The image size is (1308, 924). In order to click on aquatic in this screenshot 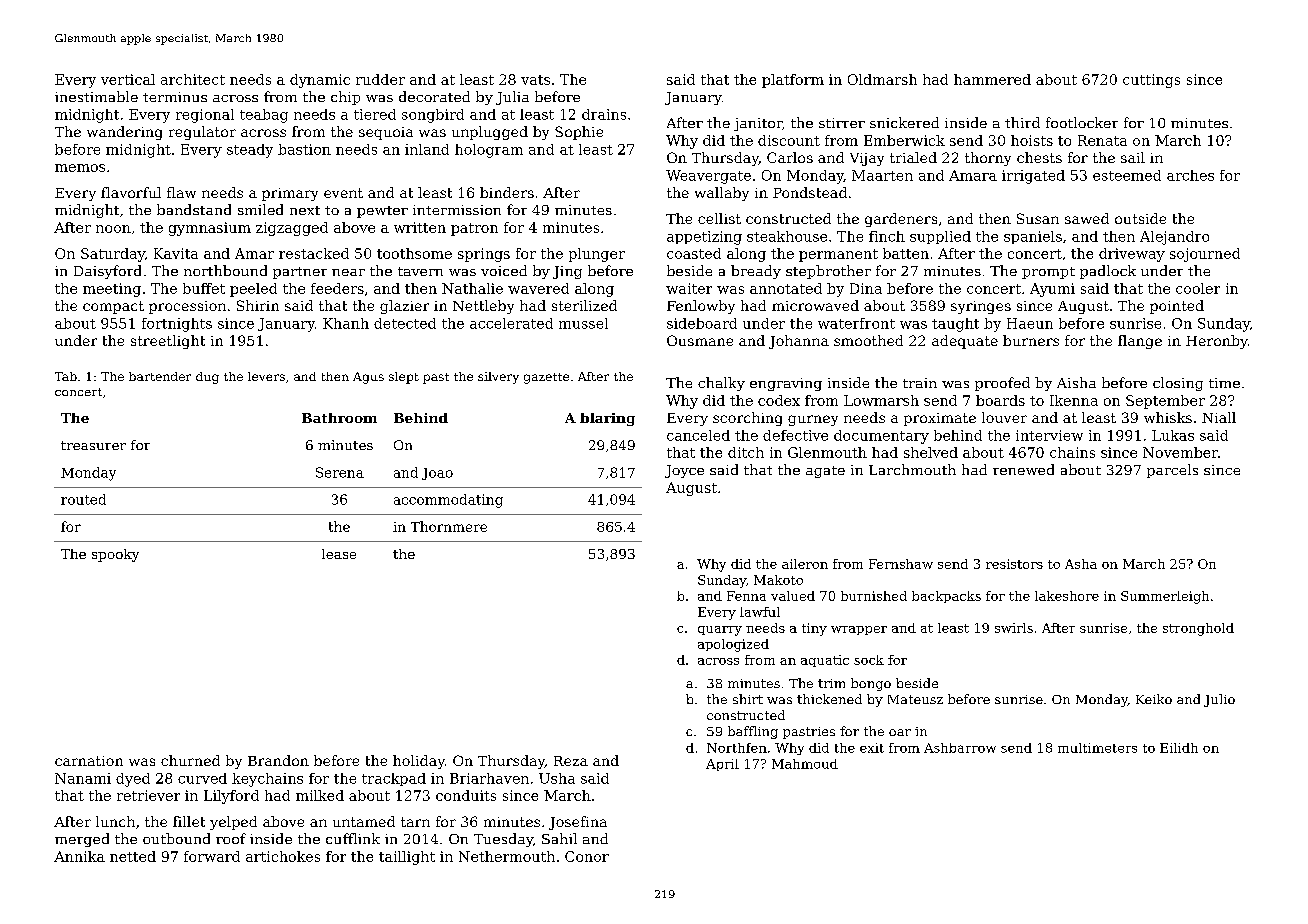, I will do `click(825, 661)`.
